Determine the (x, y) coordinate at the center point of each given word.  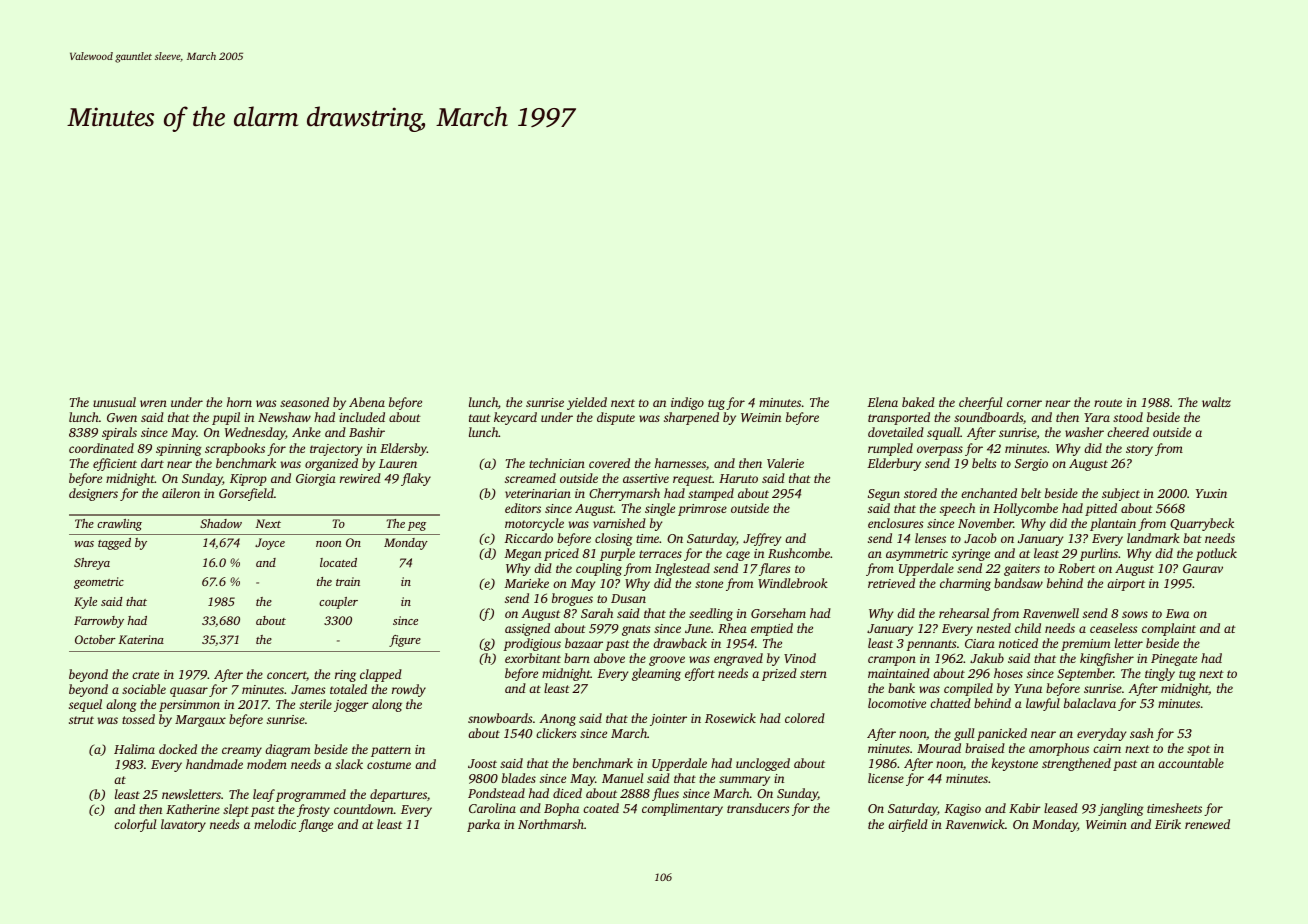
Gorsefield (246, 494)
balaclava (1090, 703)
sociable (144, 689)
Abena (367, 402)
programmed (311, 795)
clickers (556, 733)
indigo (687, 403)
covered (609, 463)
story (1139, 450)
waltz (1216, 402)
